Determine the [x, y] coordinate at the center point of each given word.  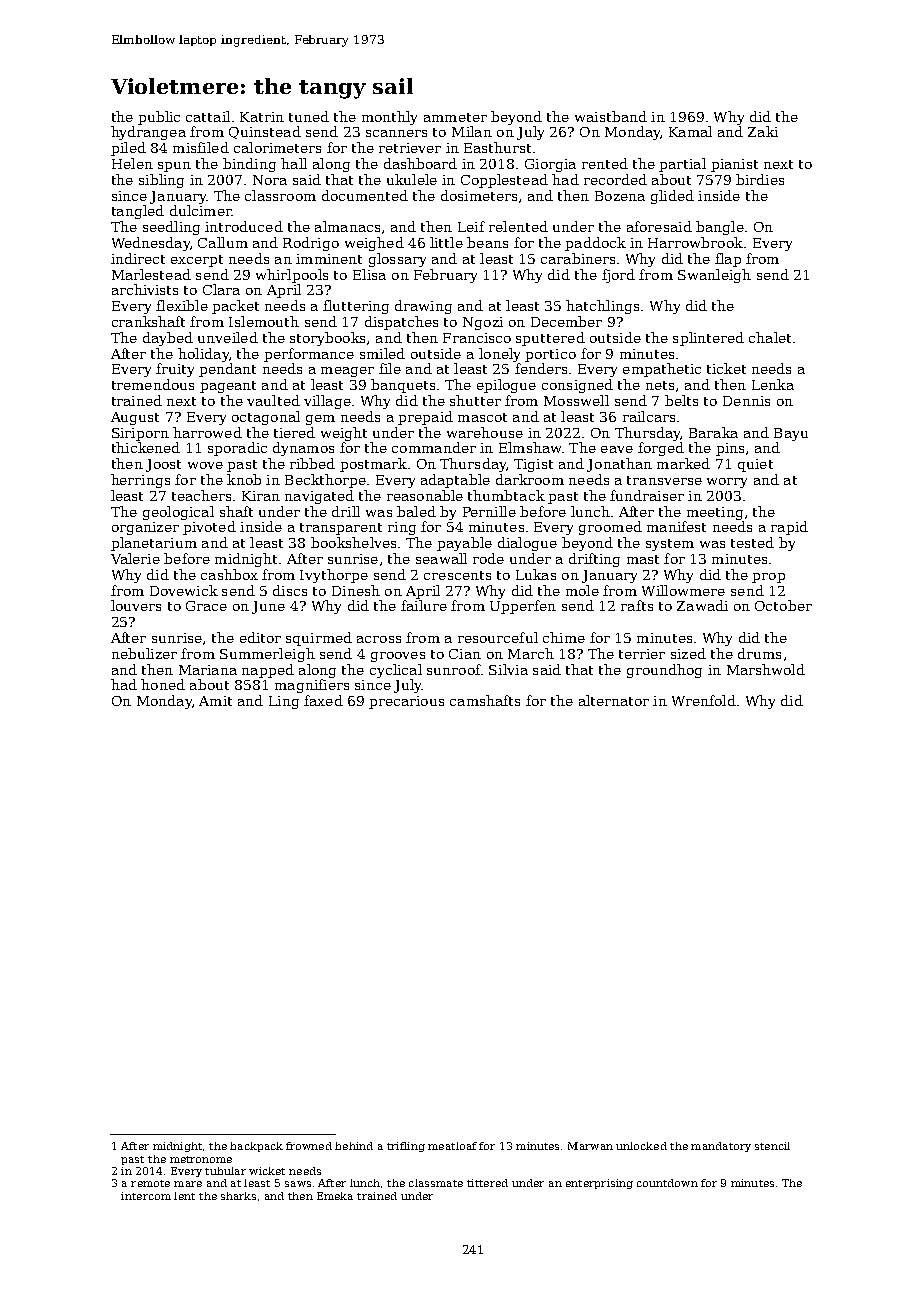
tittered [487, 1183]
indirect [138, 258]
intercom [146, 1196]
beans [487, 242]
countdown [667, 1183]
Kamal [690, 131]
